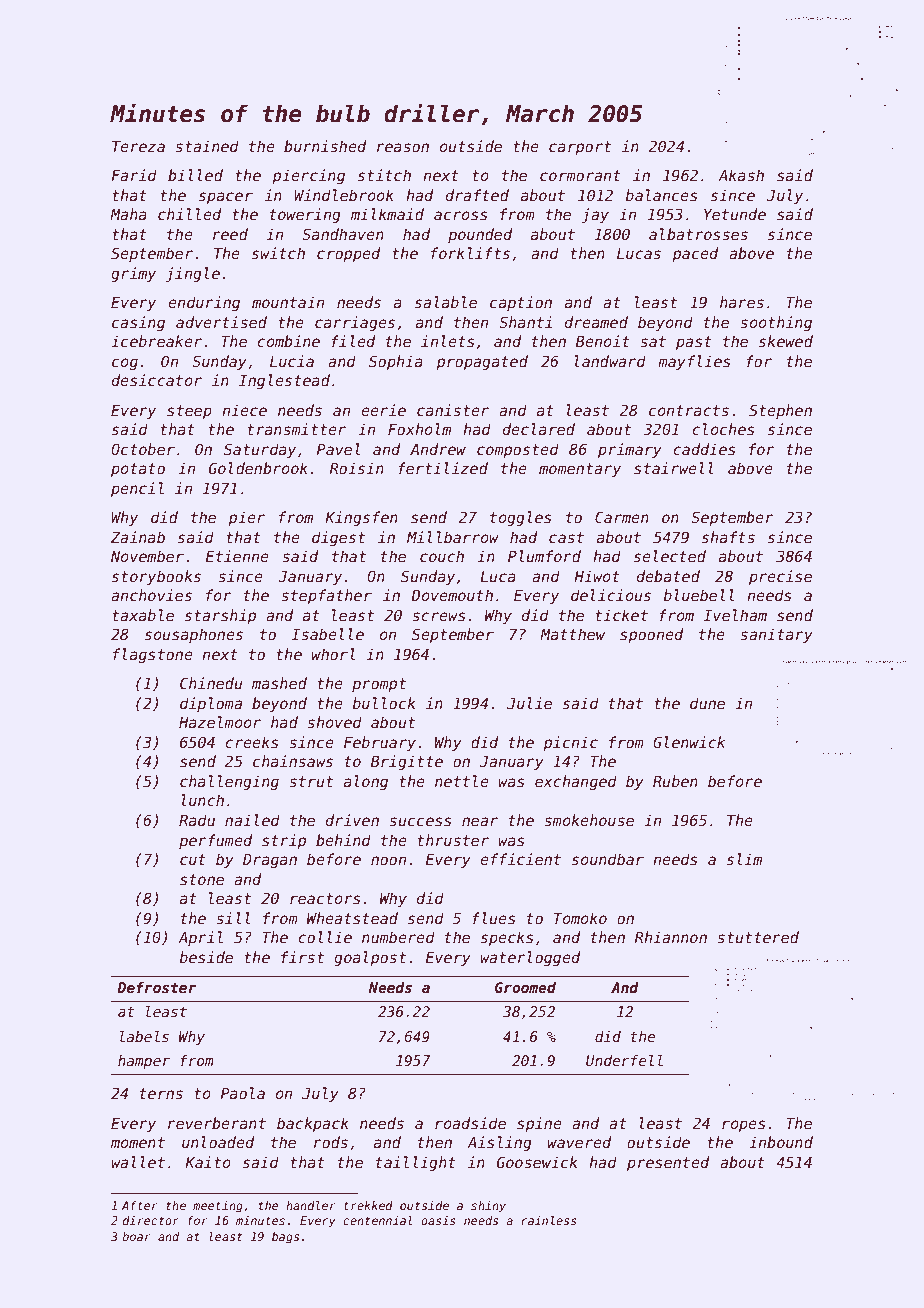 Image resolution: width=924 pixels, height=1308 pixels. I want to click on Stephen, so click(780, 411).
